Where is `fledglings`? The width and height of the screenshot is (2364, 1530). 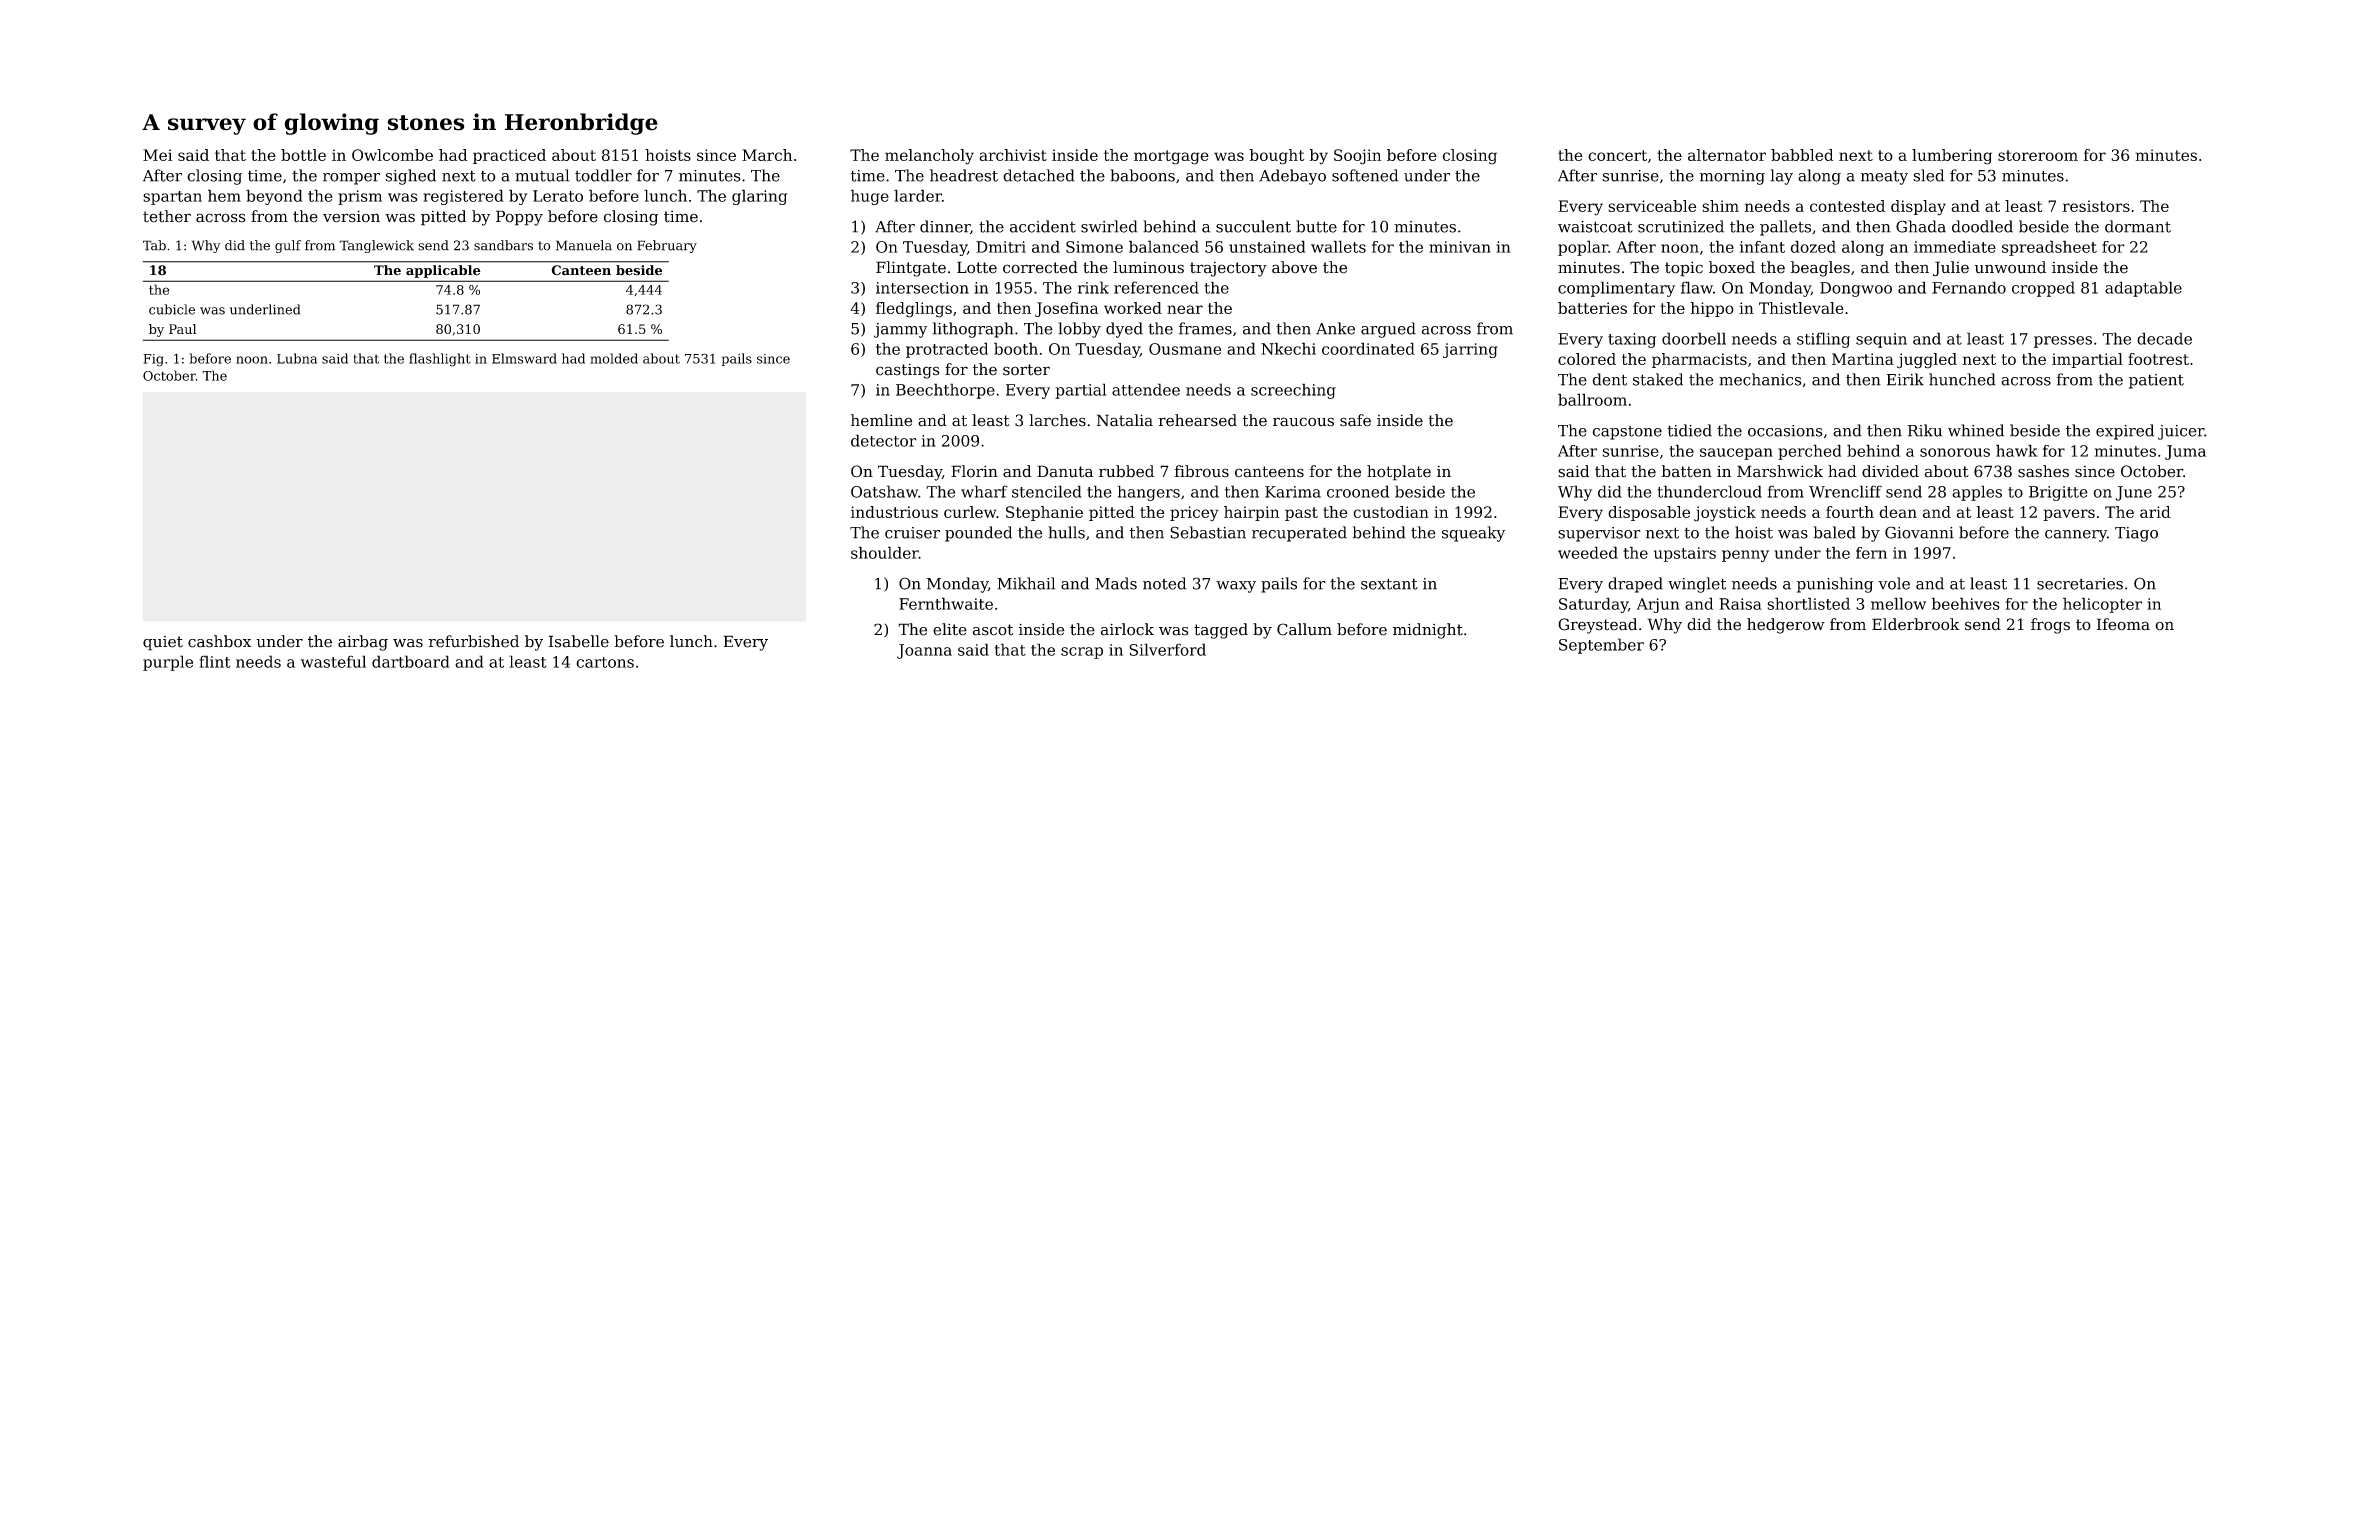
fledglings is located at coordinates (914, 310).
